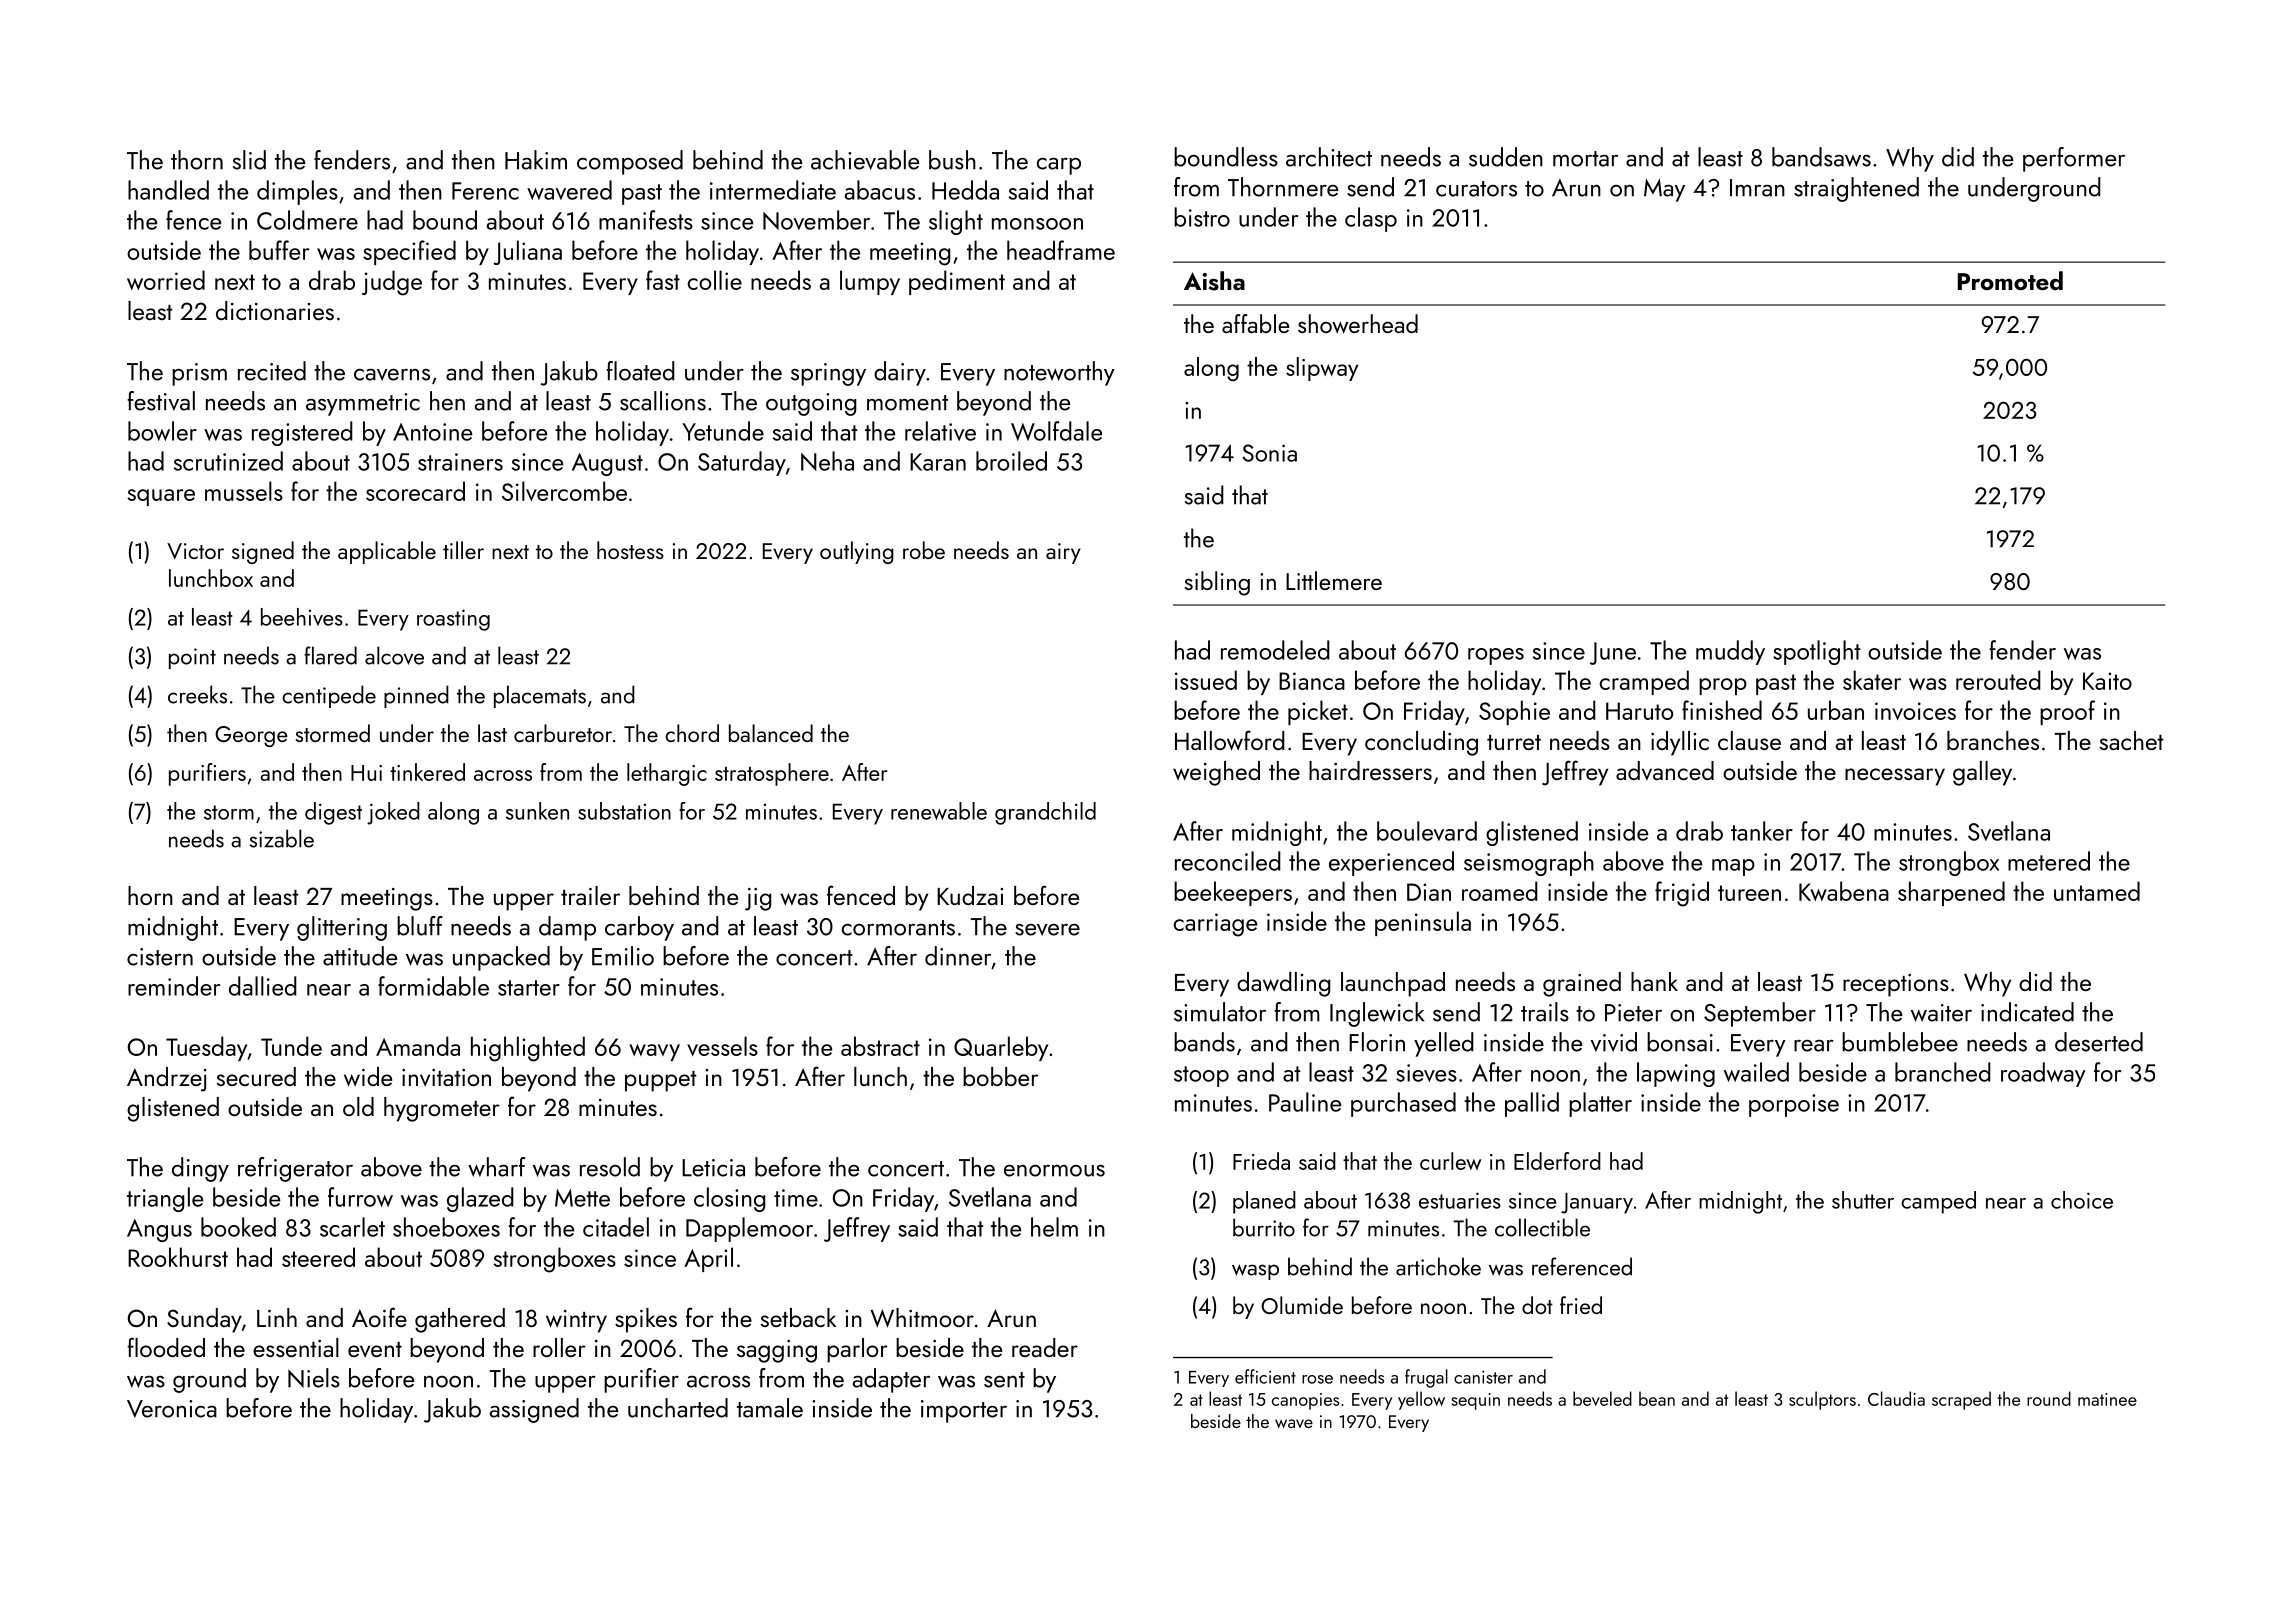  What do you see at coordinates (1915, 711) in the image?
I see `invoices` at bounding box center [1915, 711].
